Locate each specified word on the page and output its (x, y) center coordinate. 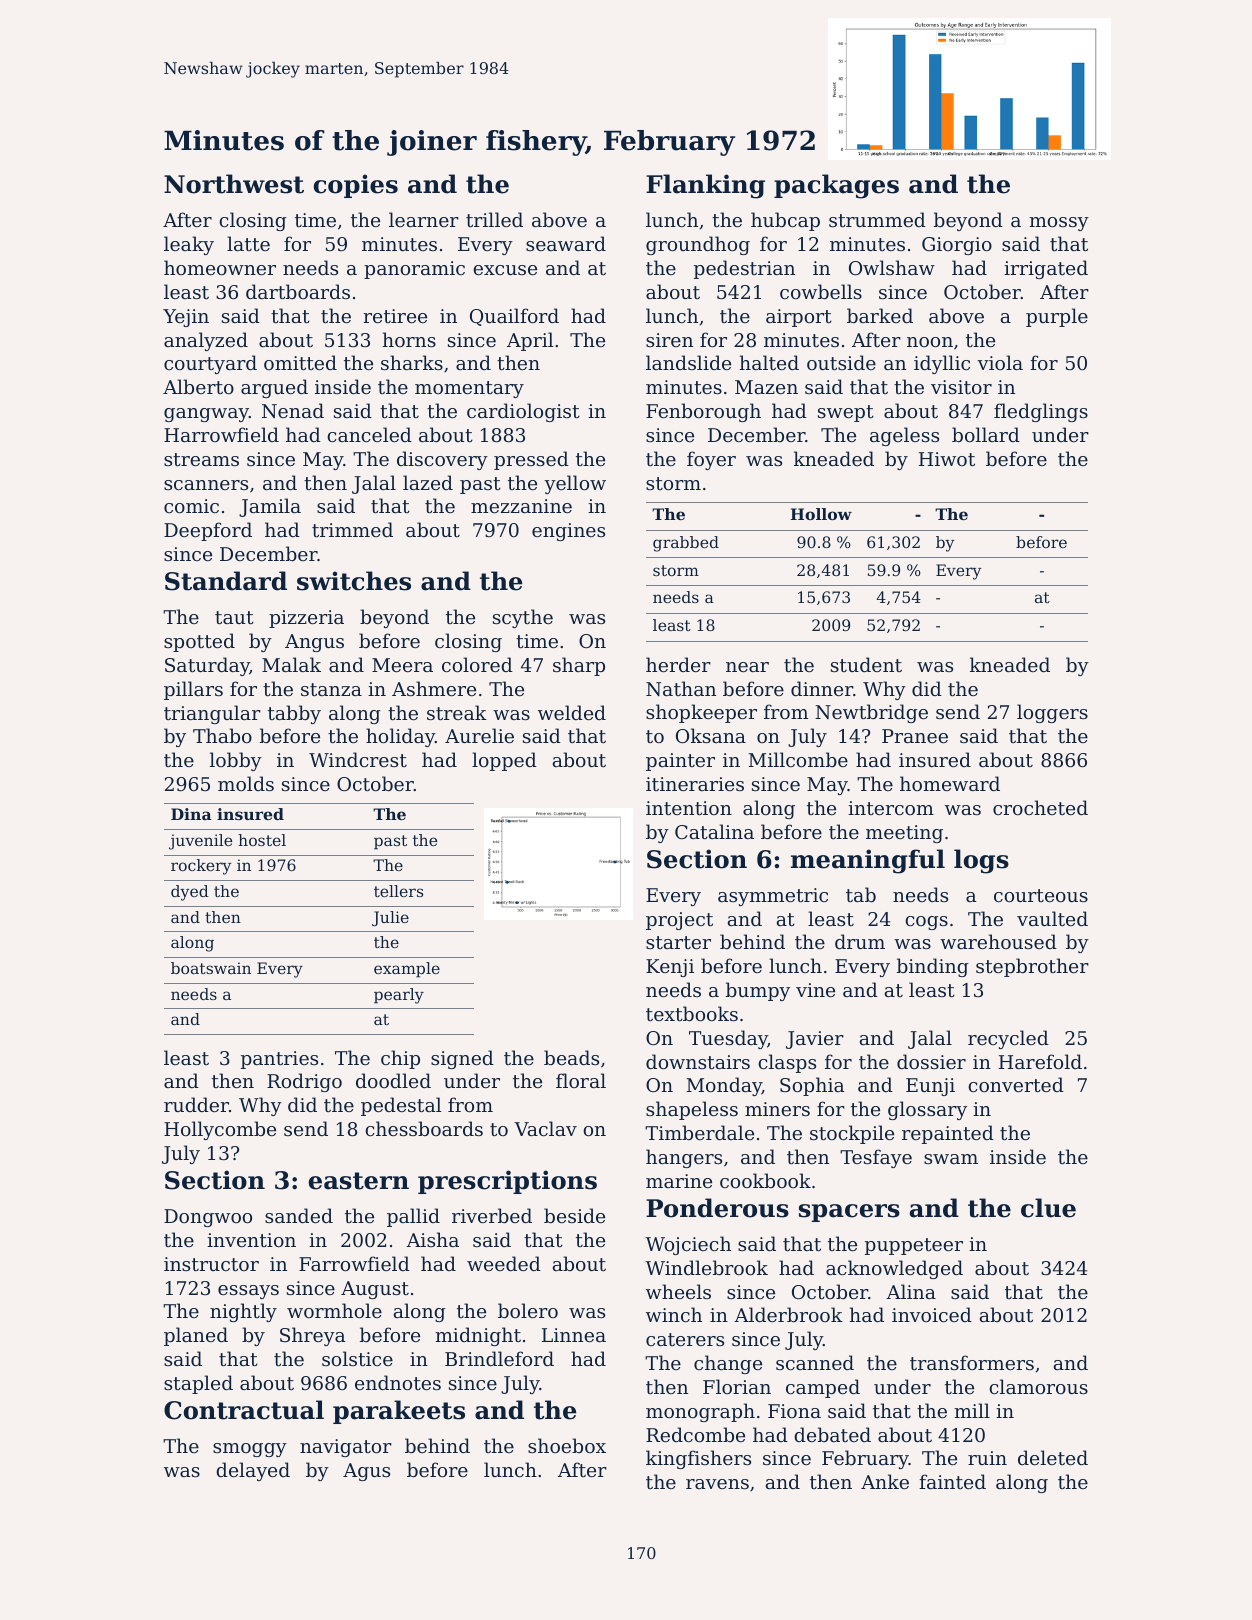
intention (689, 808)
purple (1057, 317)
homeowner (220, 267)
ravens (717, 1484)
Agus (366, 1472)
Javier (815, 1040)
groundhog (698, 245)
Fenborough (703, 412)
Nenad (293, 410)
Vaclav (545, 1128)
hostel (262, 840)
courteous (1041, 895)
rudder (196, 1104)
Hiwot (947, 459)
